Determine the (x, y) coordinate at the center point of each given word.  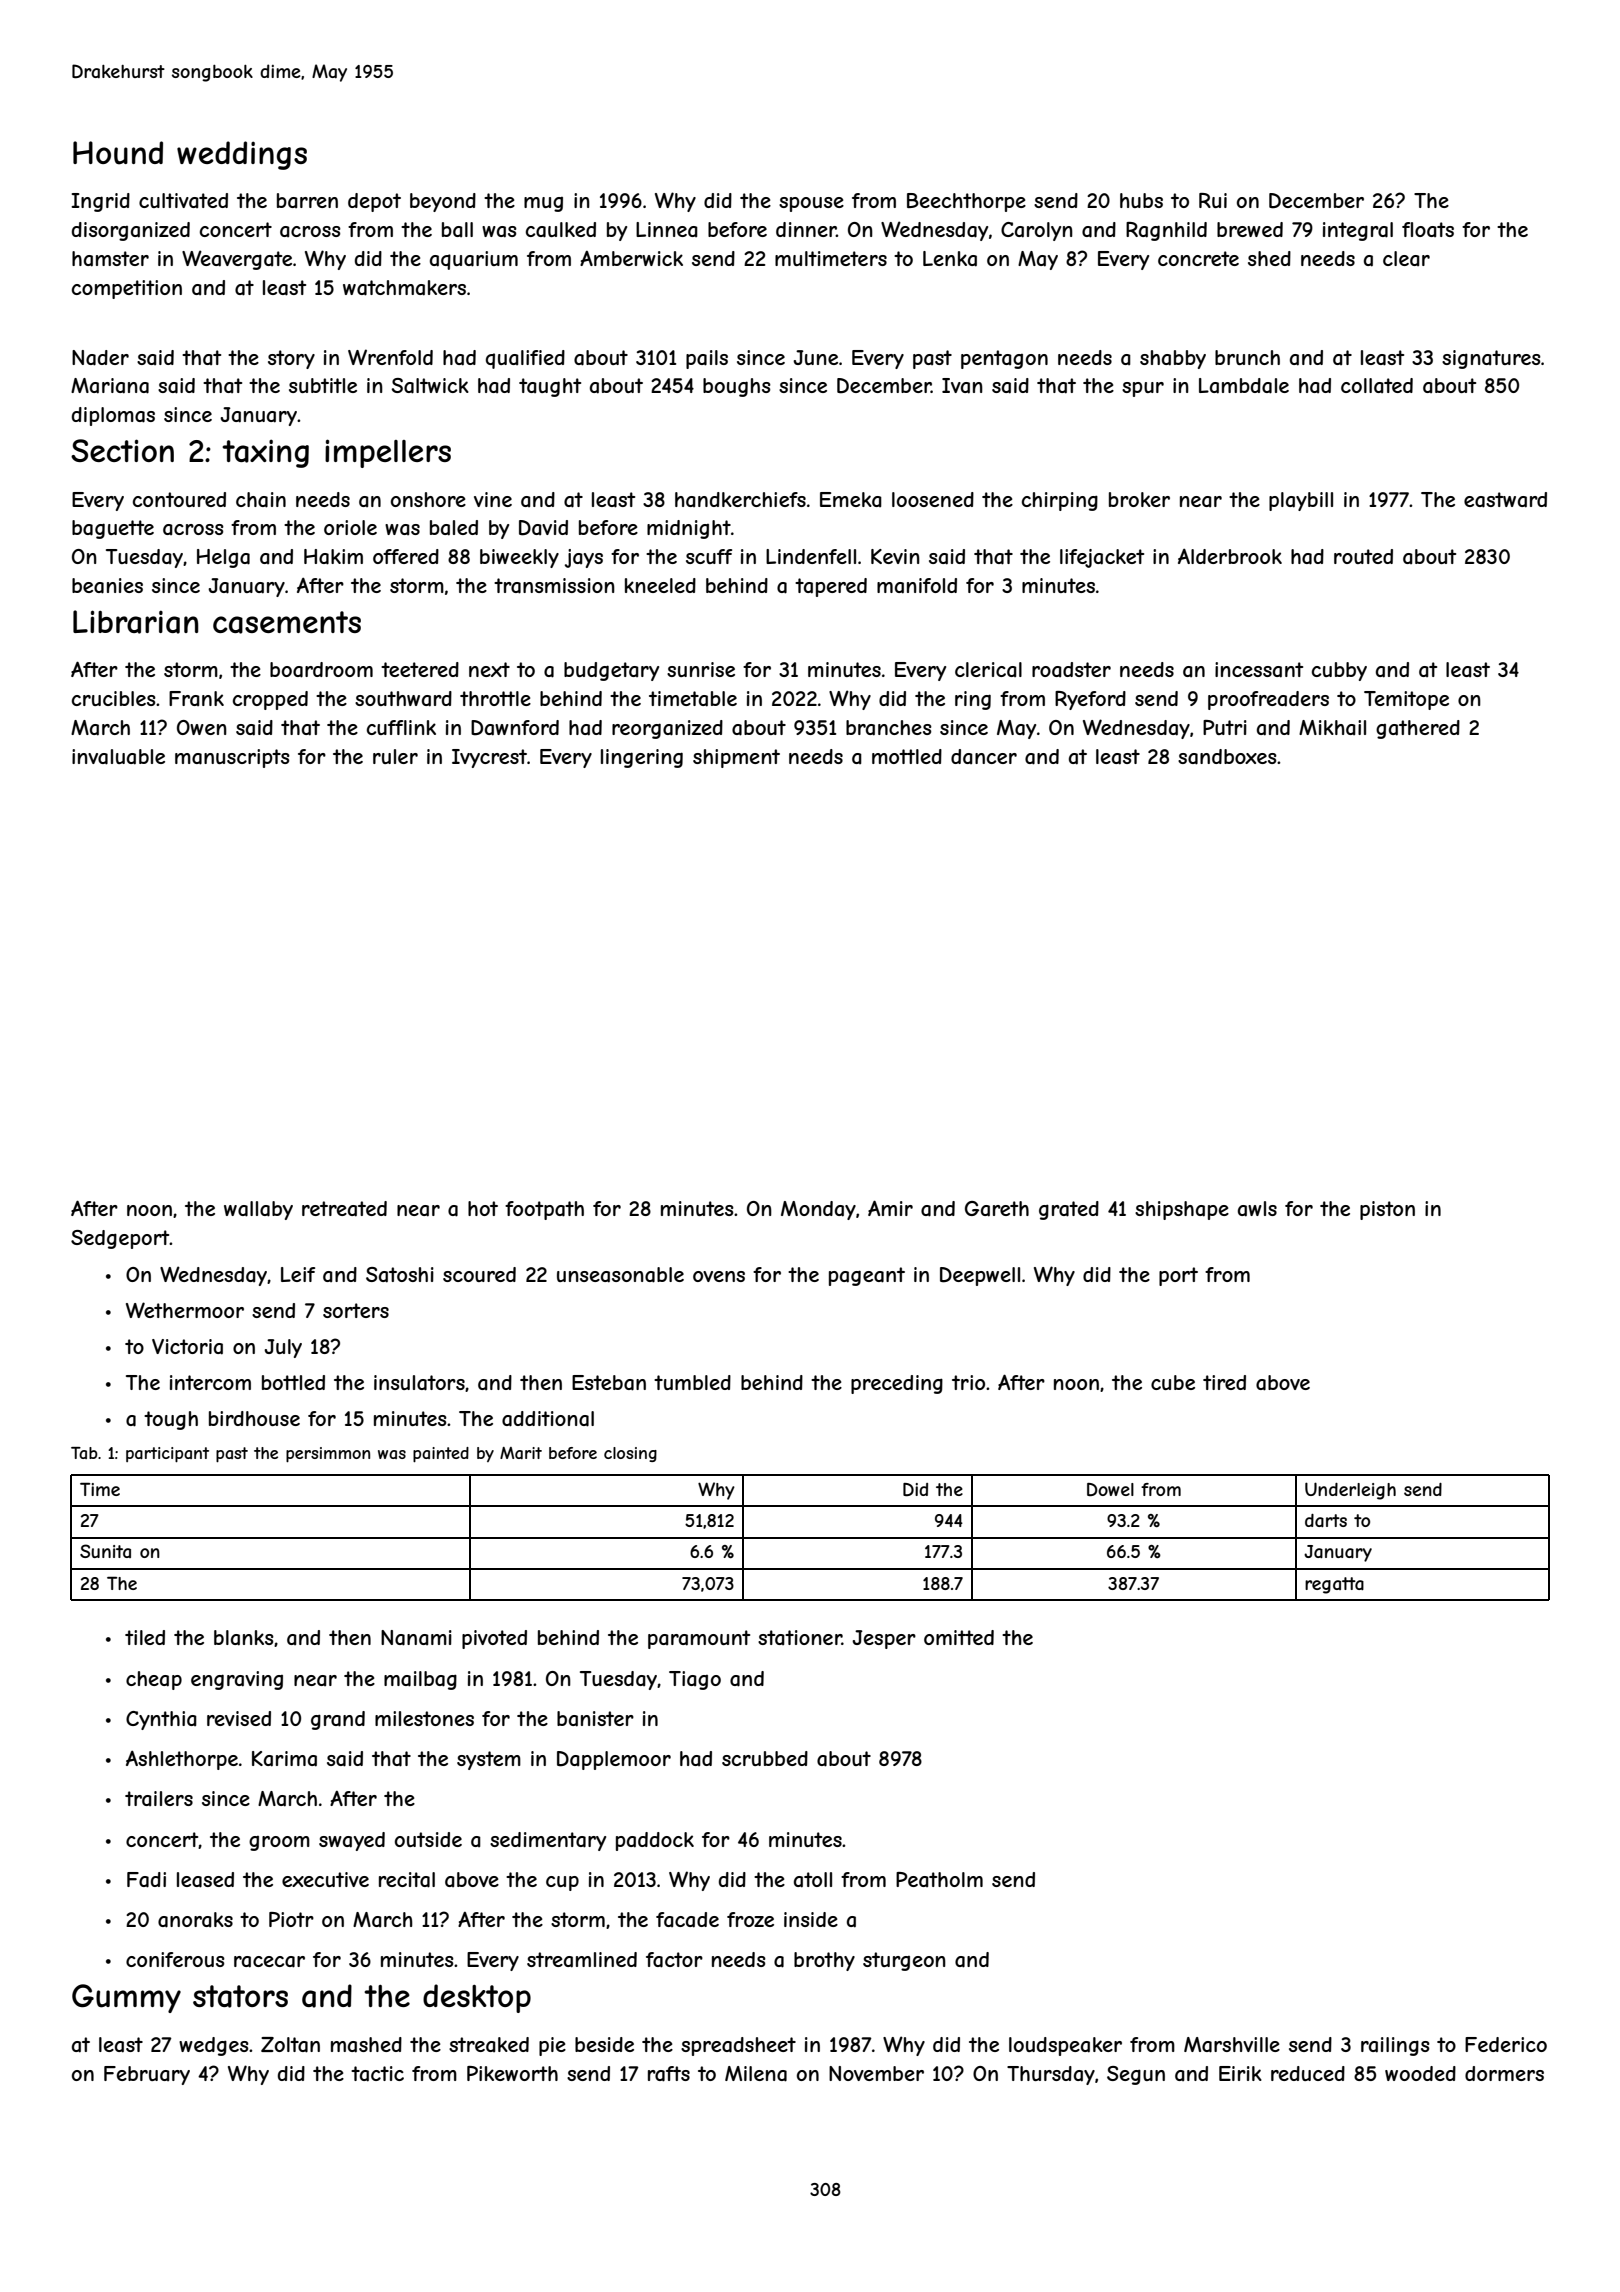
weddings (242, 155)
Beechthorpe (966, 202)
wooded (1420, 2073)
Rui (1213, 200)
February (147, 2075)
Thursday (1051, 2075)
